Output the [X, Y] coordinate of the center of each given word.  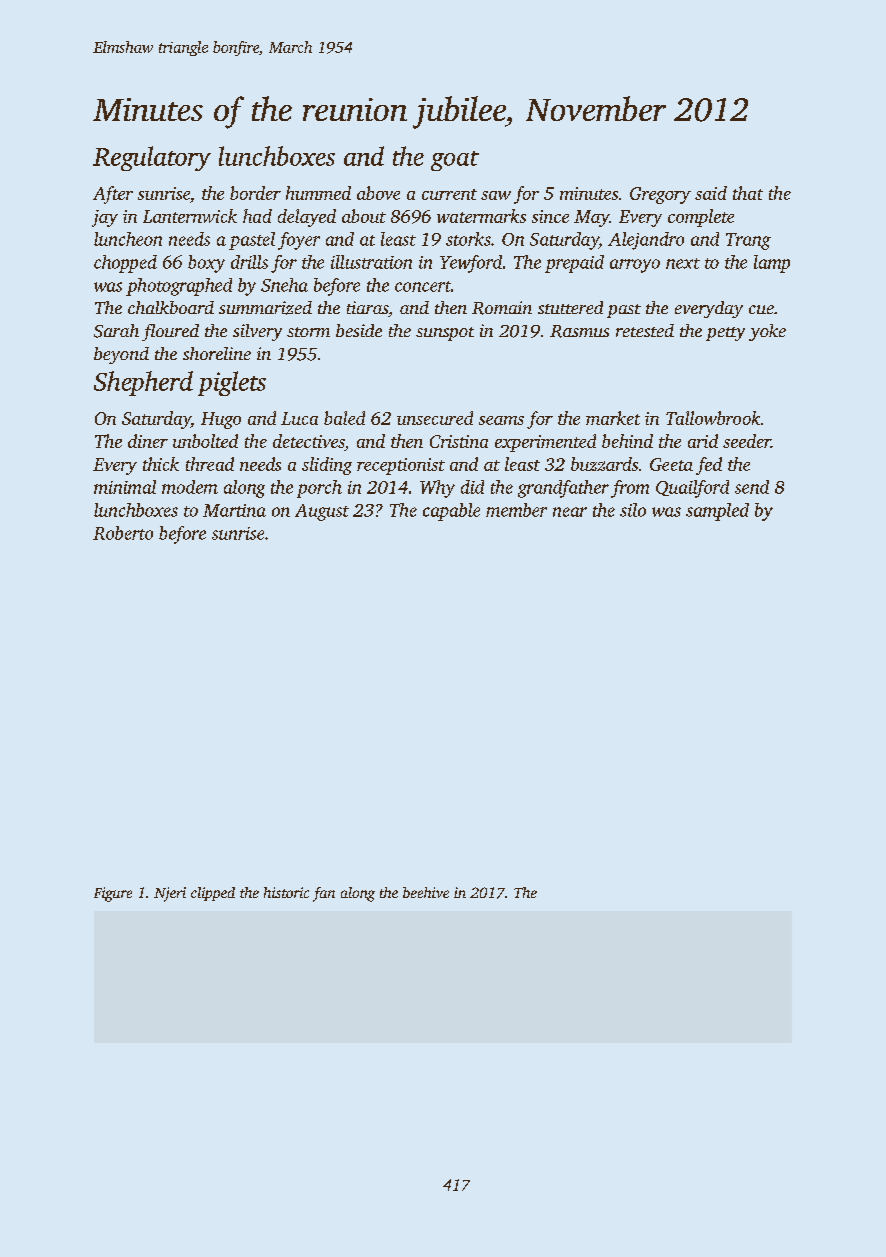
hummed [318, 193]
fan [324, 894]
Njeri [170, 894]
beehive [426, 892]
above [378, 193]
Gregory [660, 195]
